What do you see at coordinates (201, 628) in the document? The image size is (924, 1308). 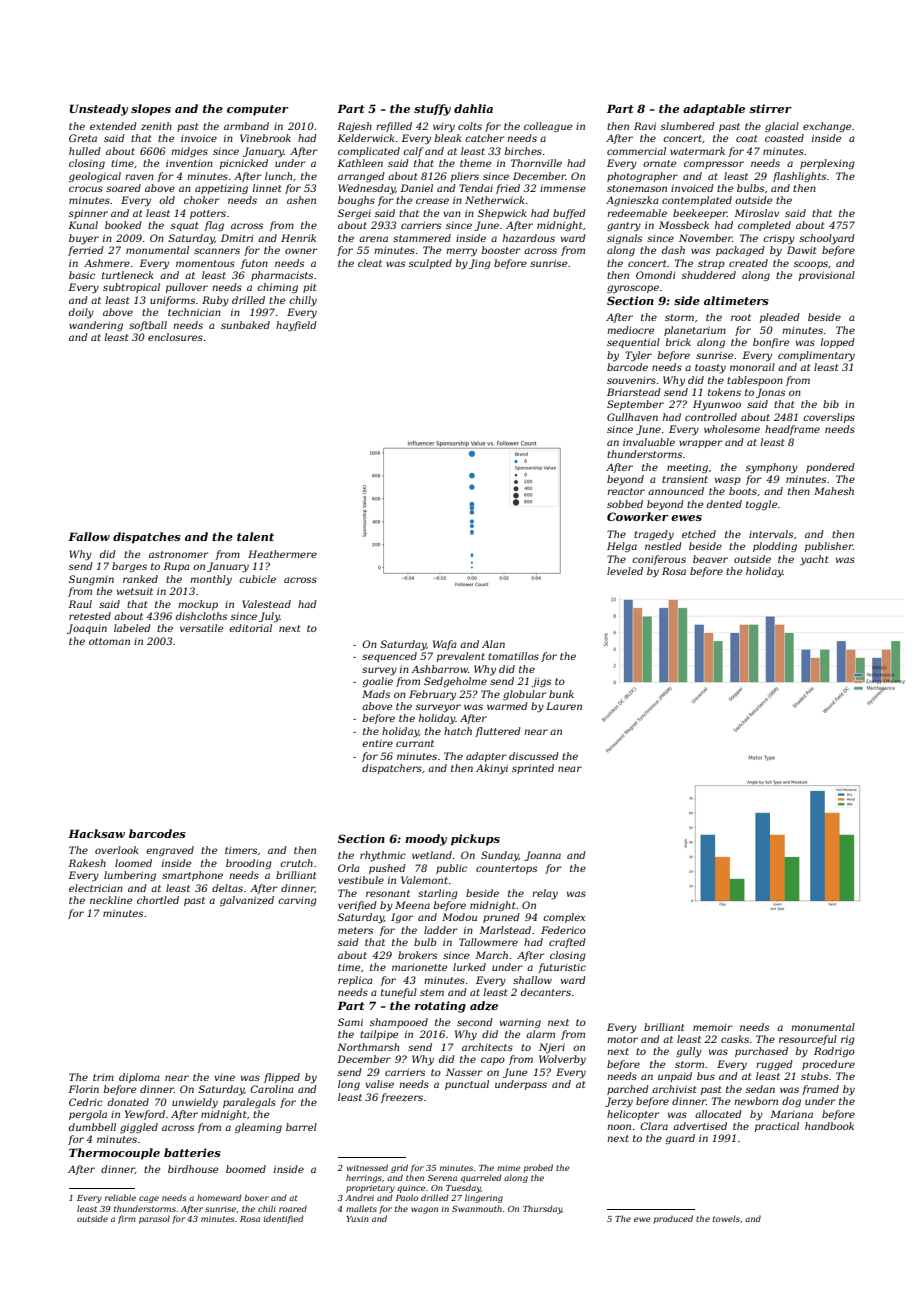 I see `versatile` at bounding box center [201, 628].
